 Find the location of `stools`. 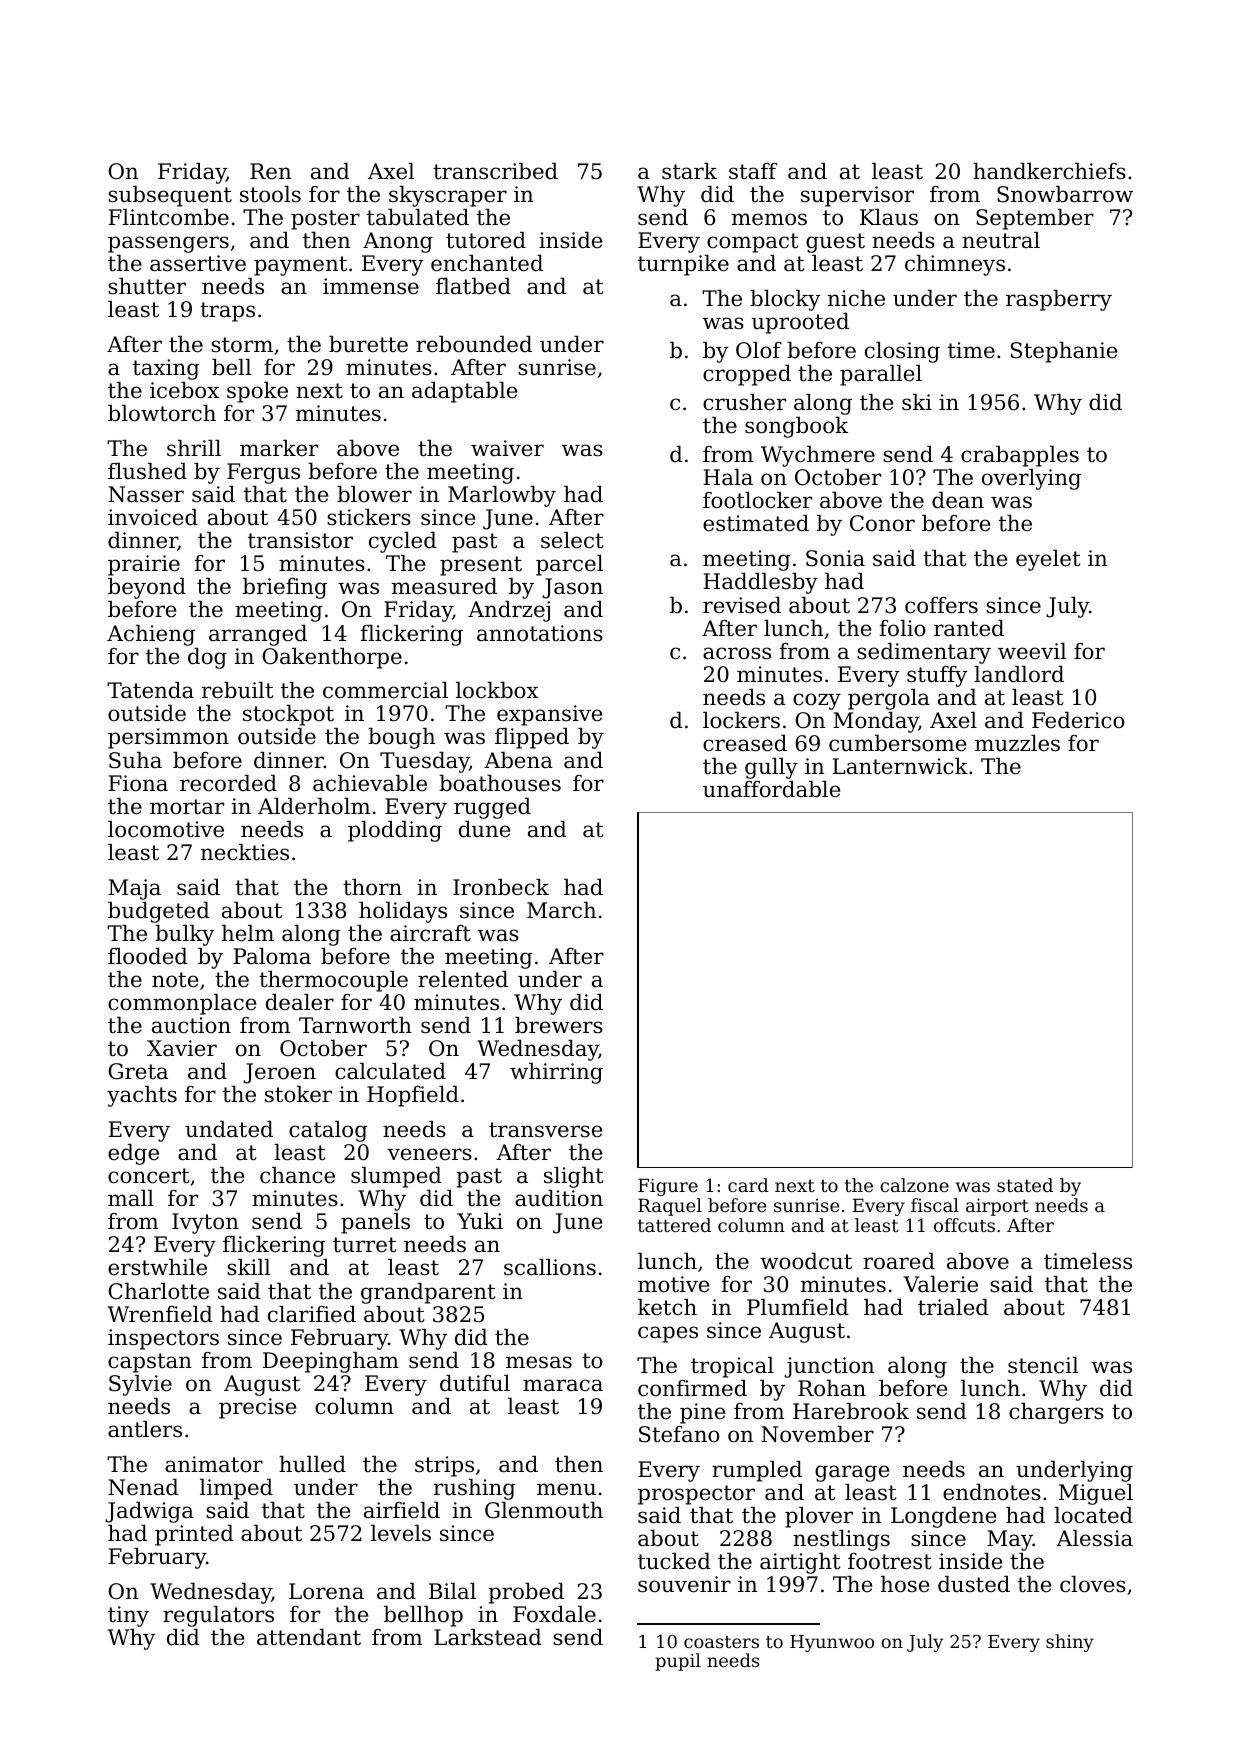

stools is located at coordinates (270, 194).
